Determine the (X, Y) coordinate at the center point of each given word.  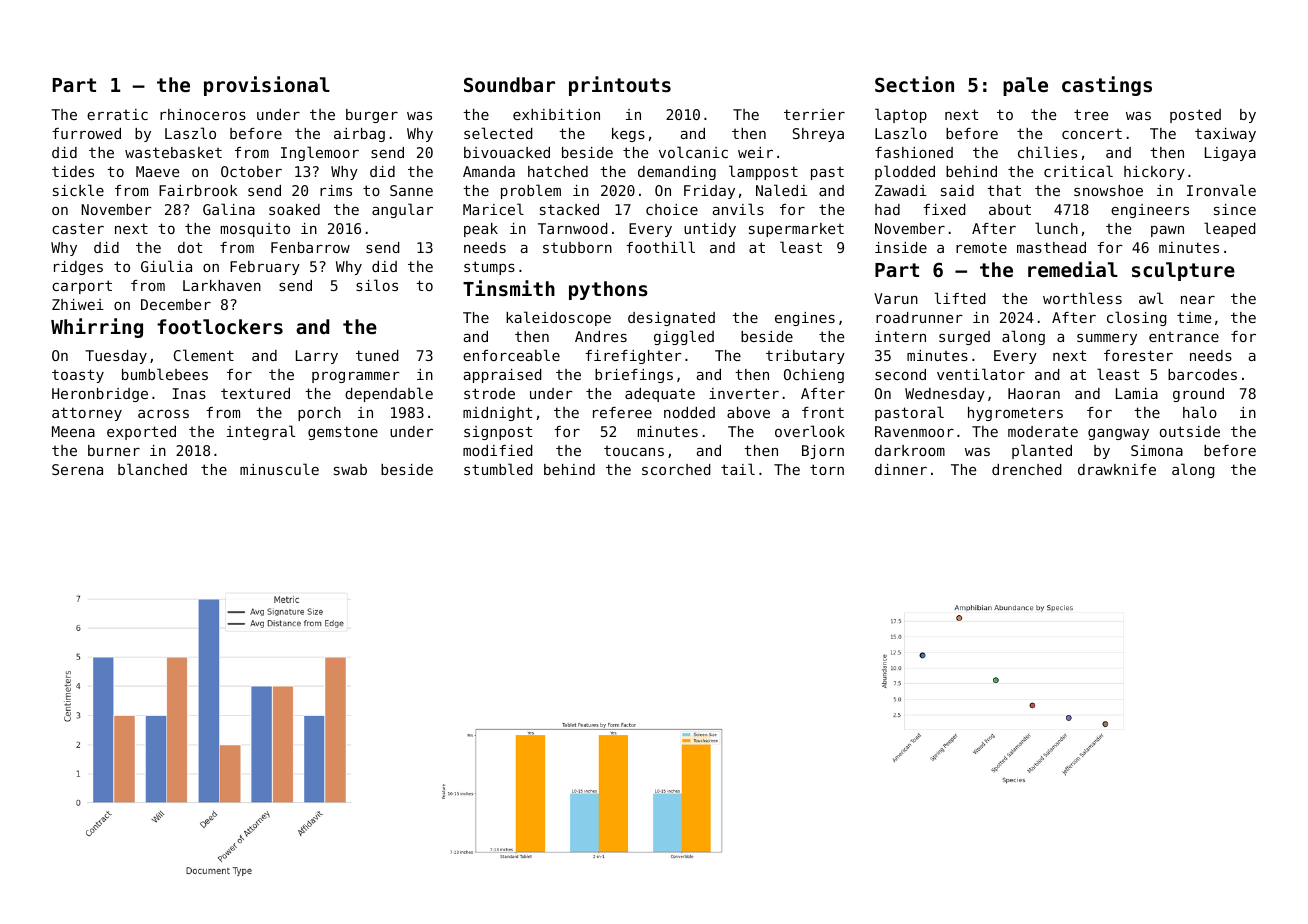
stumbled (498, 469)
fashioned (914, 152)
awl (1151, 298)
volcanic (693, 152)
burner (114, 450)
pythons (608, 290)
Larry (317, 357)
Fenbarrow (310, 247)
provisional (267, 86)
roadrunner (919, 317)
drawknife (1117, 469)
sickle (78, 190)
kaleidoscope (558, 318)
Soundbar (509, 84)
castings (1107, 86)
